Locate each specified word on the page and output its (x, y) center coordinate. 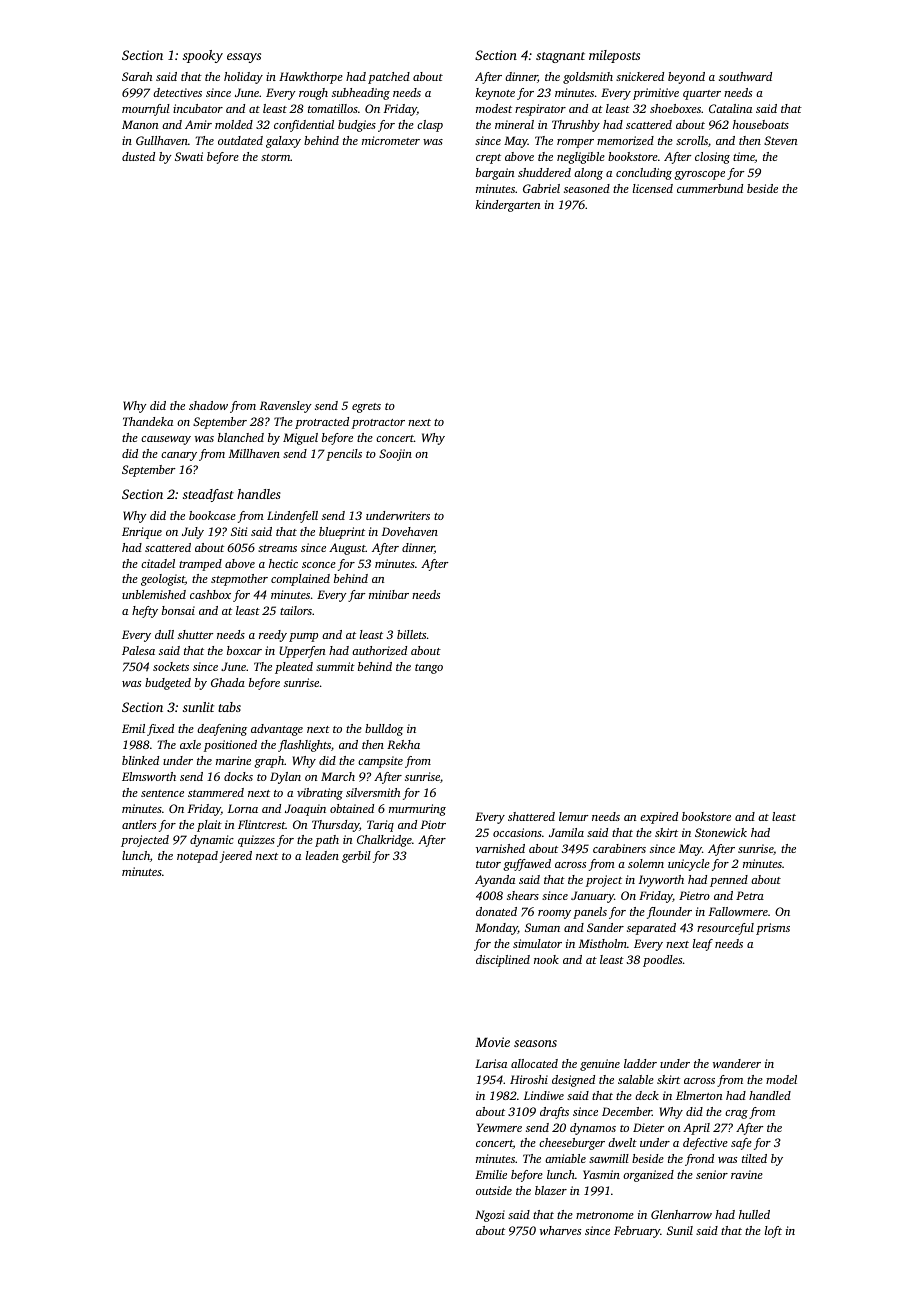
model (781, 1079)
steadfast (208, 495)
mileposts (614, 56)
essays (244, 58)
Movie (492, 1042)
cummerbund (710, 188)
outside (494, 1190)
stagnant (560, 57)
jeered (236, 857)
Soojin (395, 455)
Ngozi (490, 1216)
